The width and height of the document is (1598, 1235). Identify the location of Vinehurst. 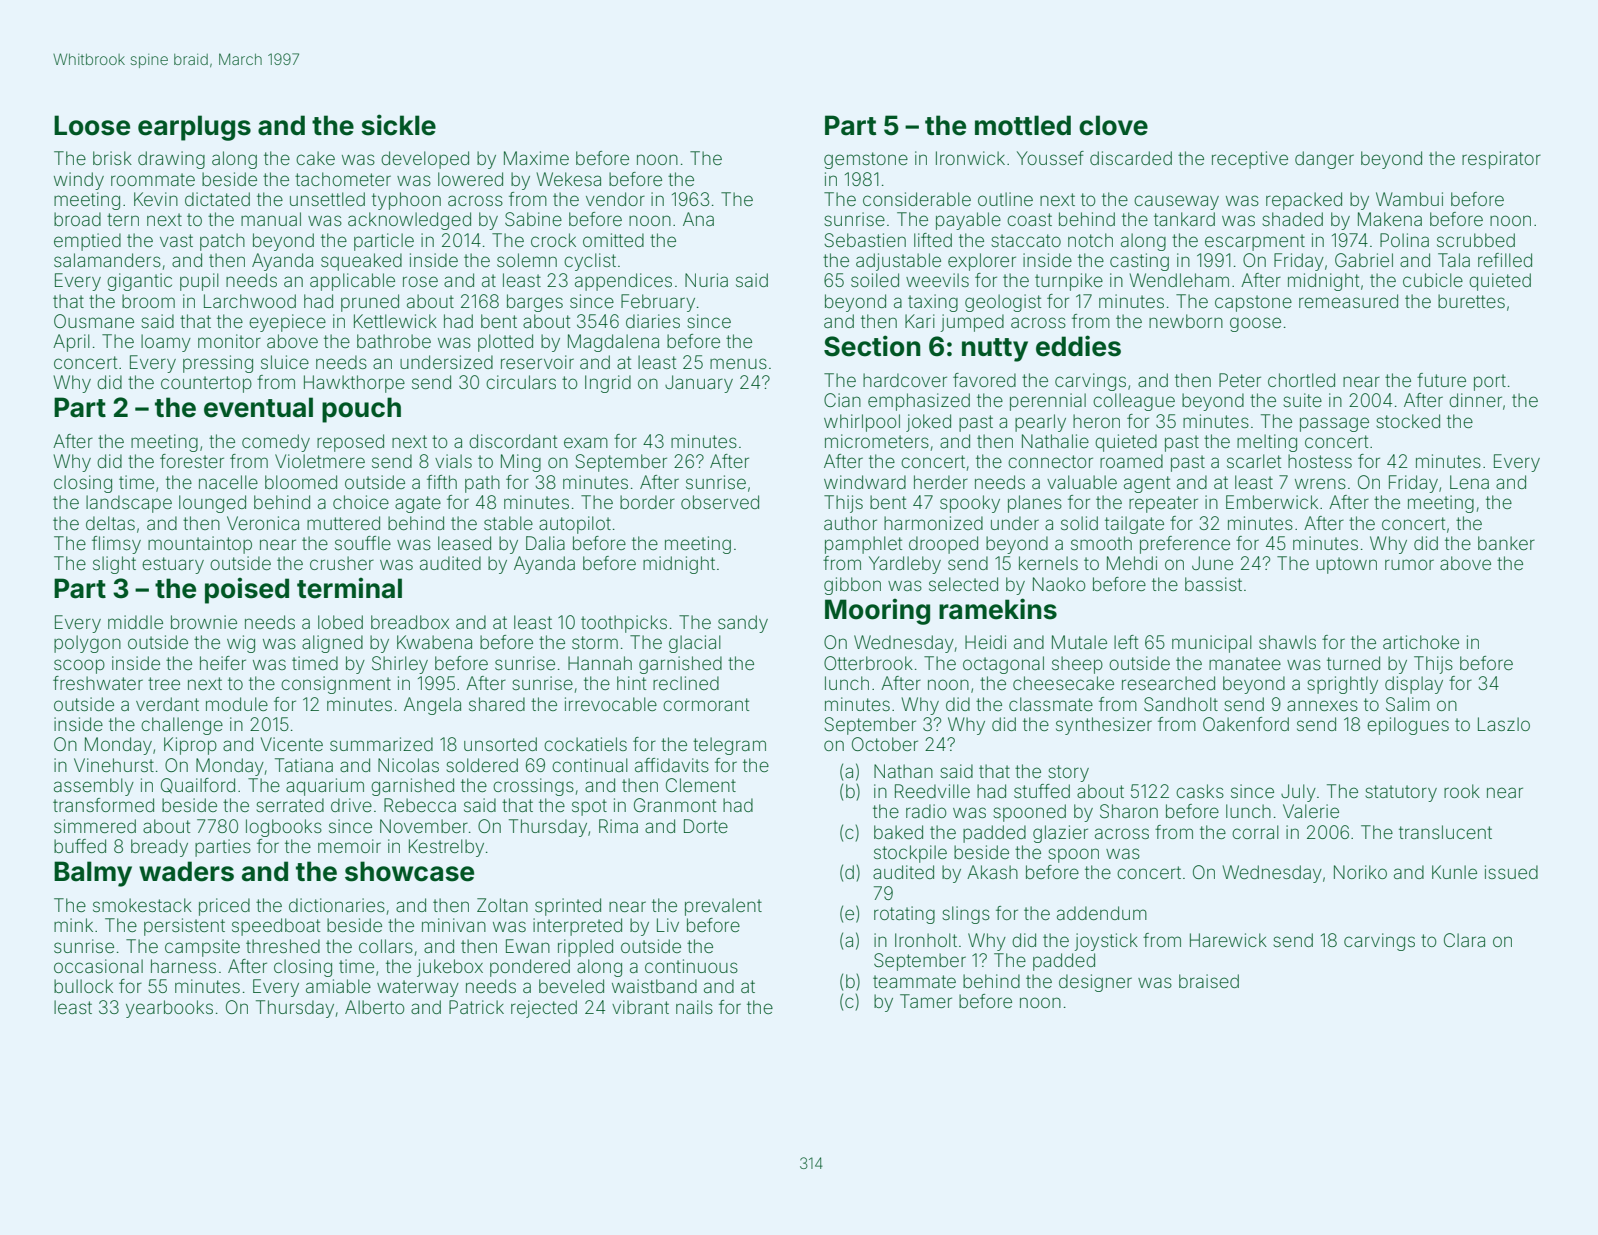
(114, 765).
